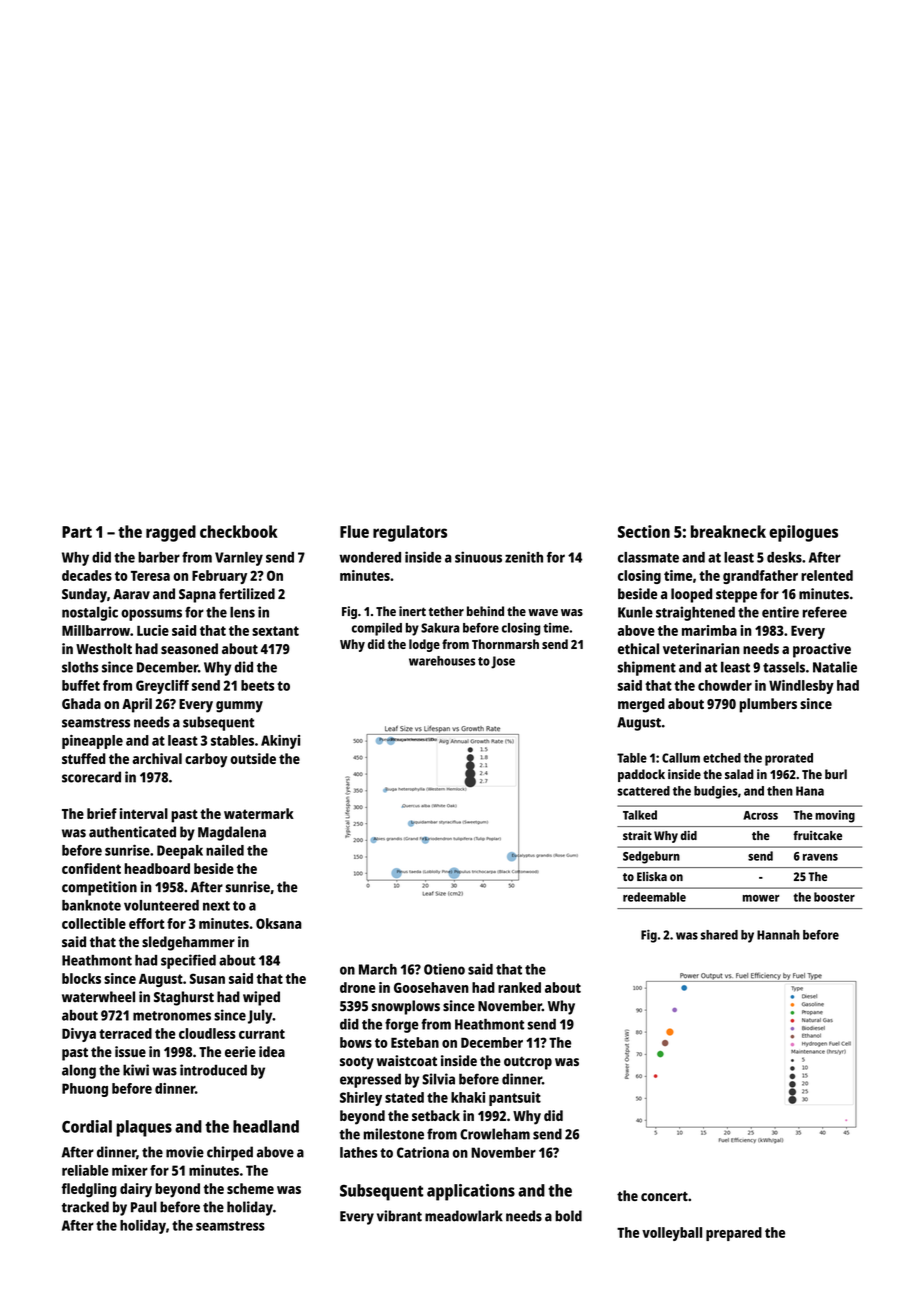 This document has width=924, height=1308. I want to click on paddock, so click(641, 775).
